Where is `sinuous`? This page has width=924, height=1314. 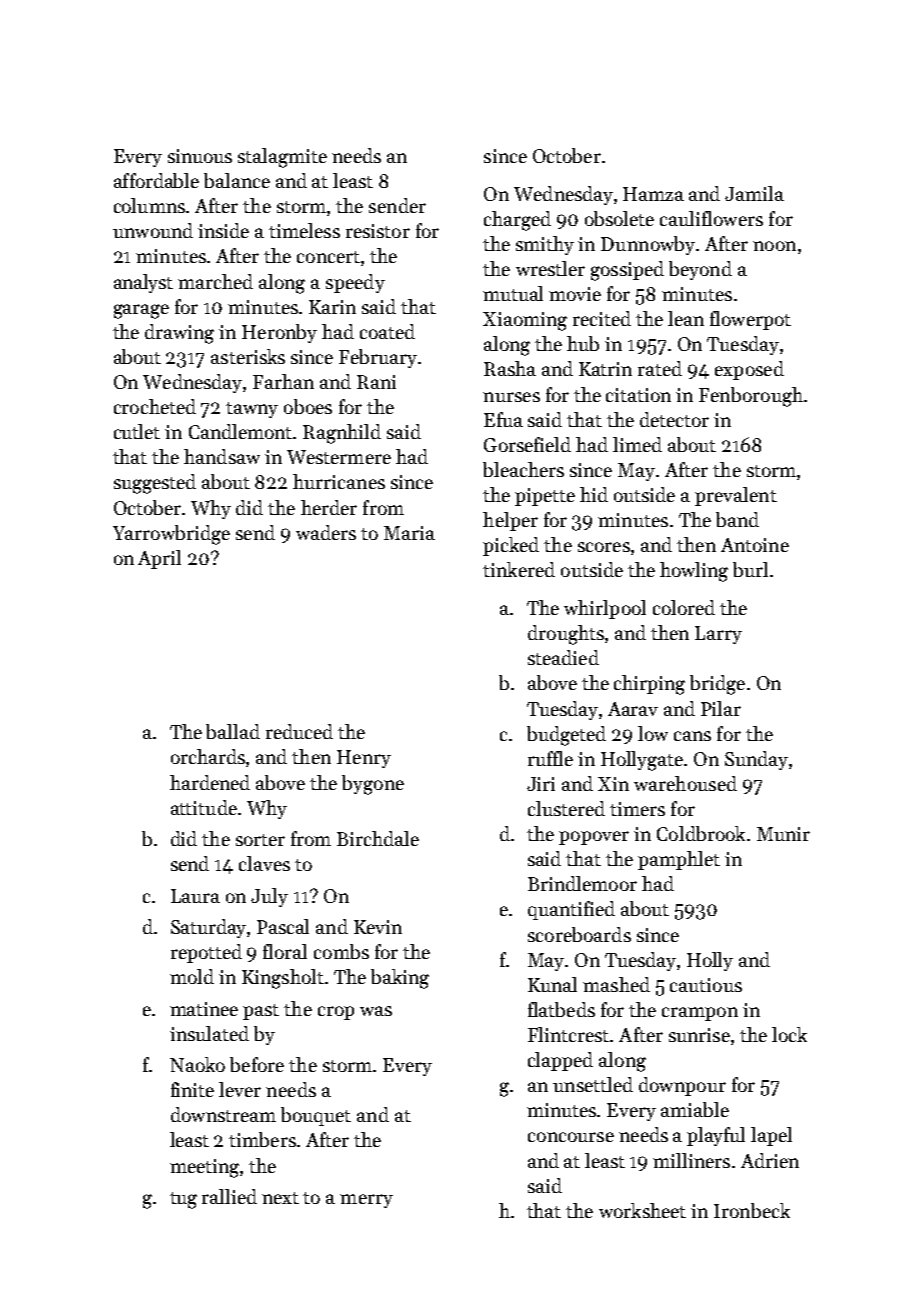 sinuous is located at coordinates (200, 156).
